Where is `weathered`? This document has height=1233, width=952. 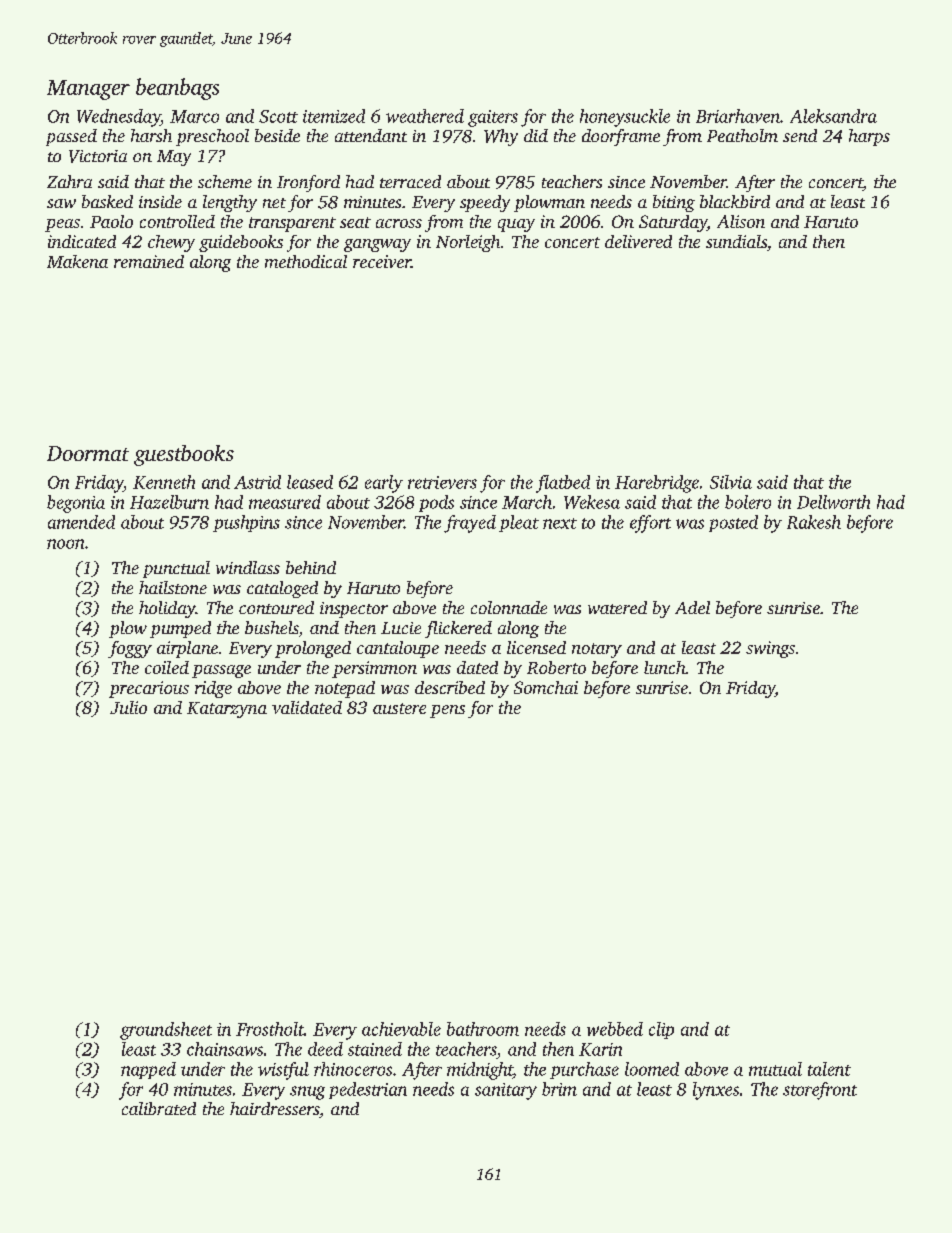
weathered is located at coordinates (425, 116).
